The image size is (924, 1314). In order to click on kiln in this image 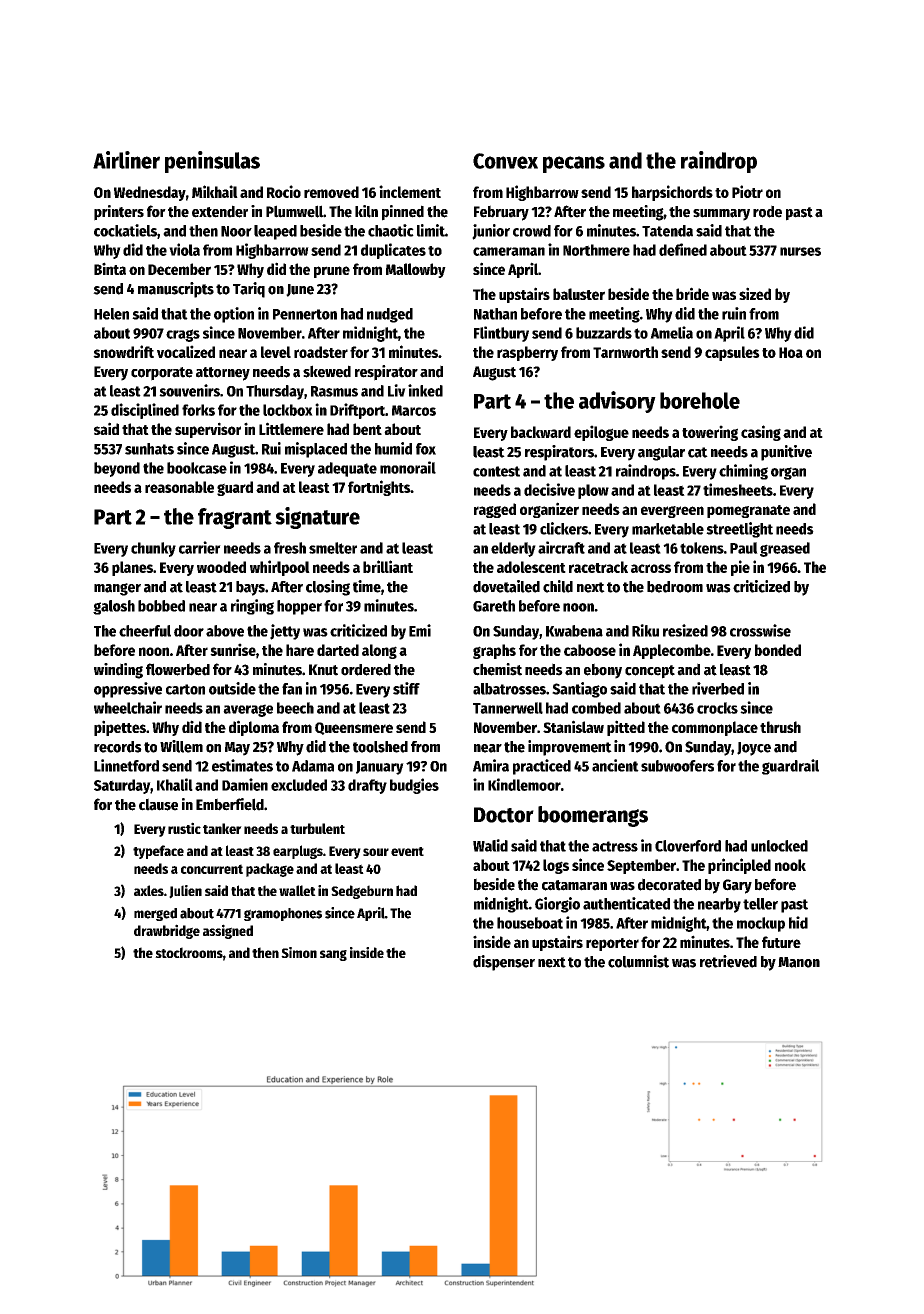, I will do `click(366, 211)`.
